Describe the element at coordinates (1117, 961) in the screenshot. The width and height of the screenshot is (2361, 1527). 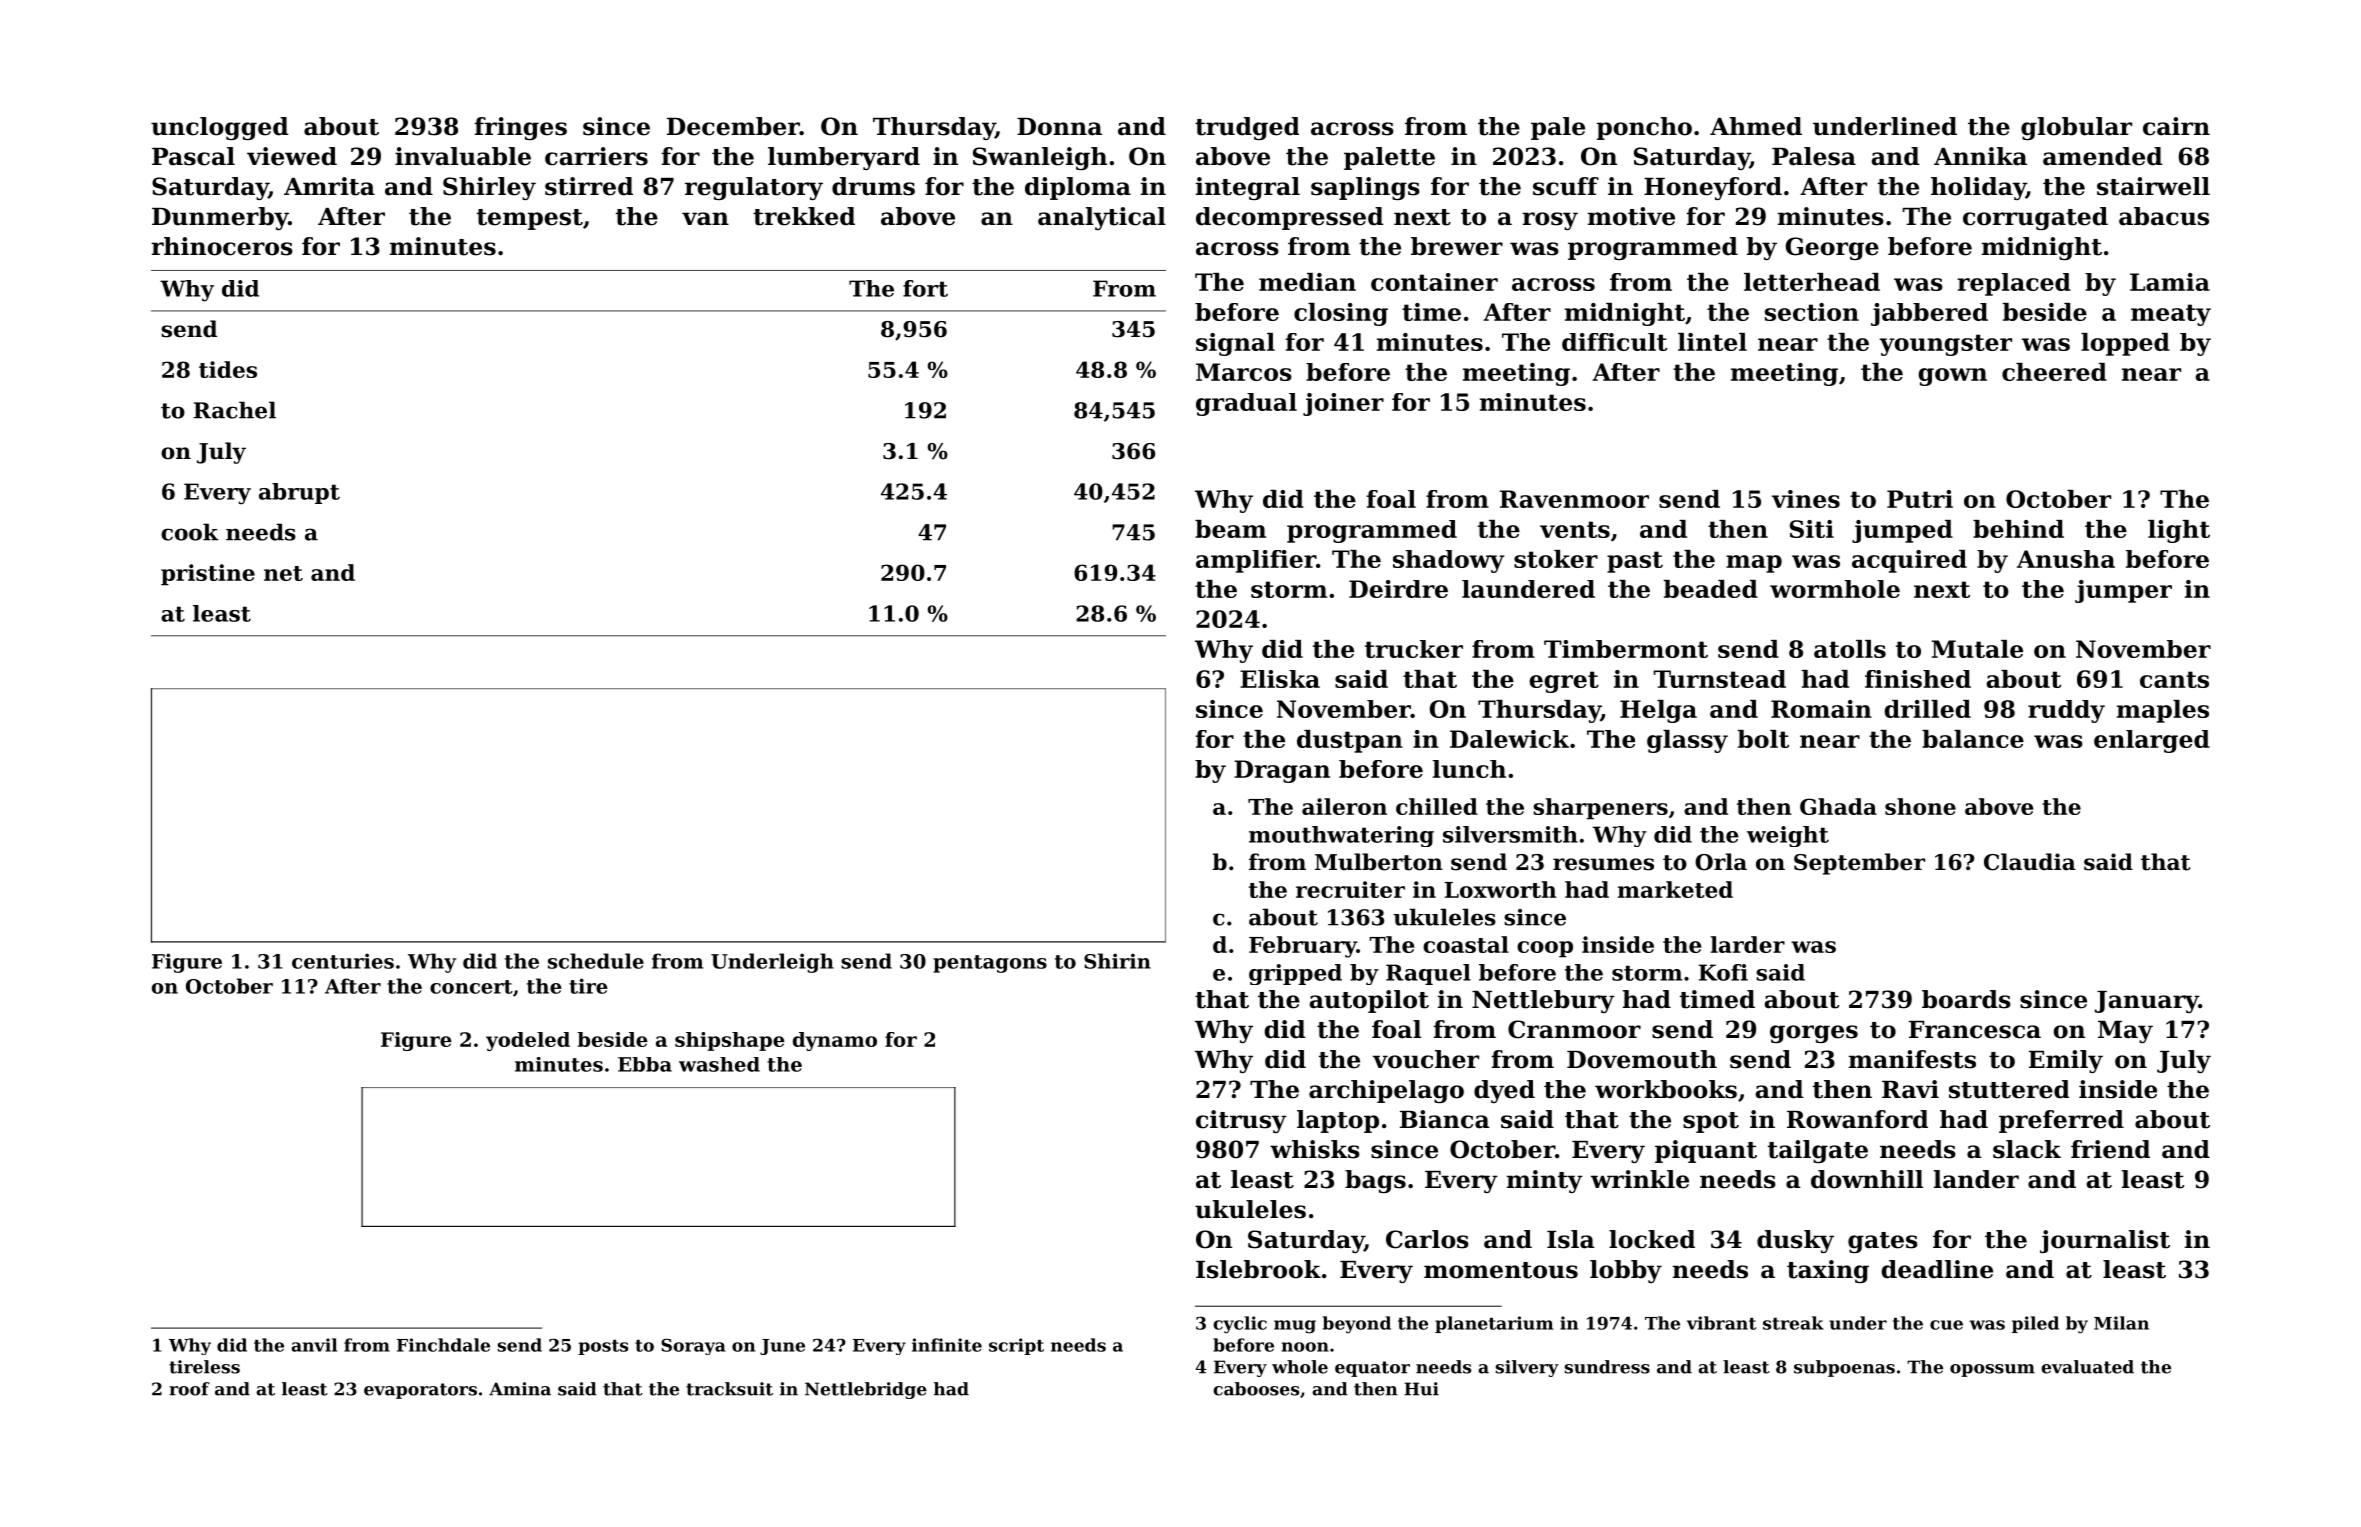
I see `Shirin` at that location.
